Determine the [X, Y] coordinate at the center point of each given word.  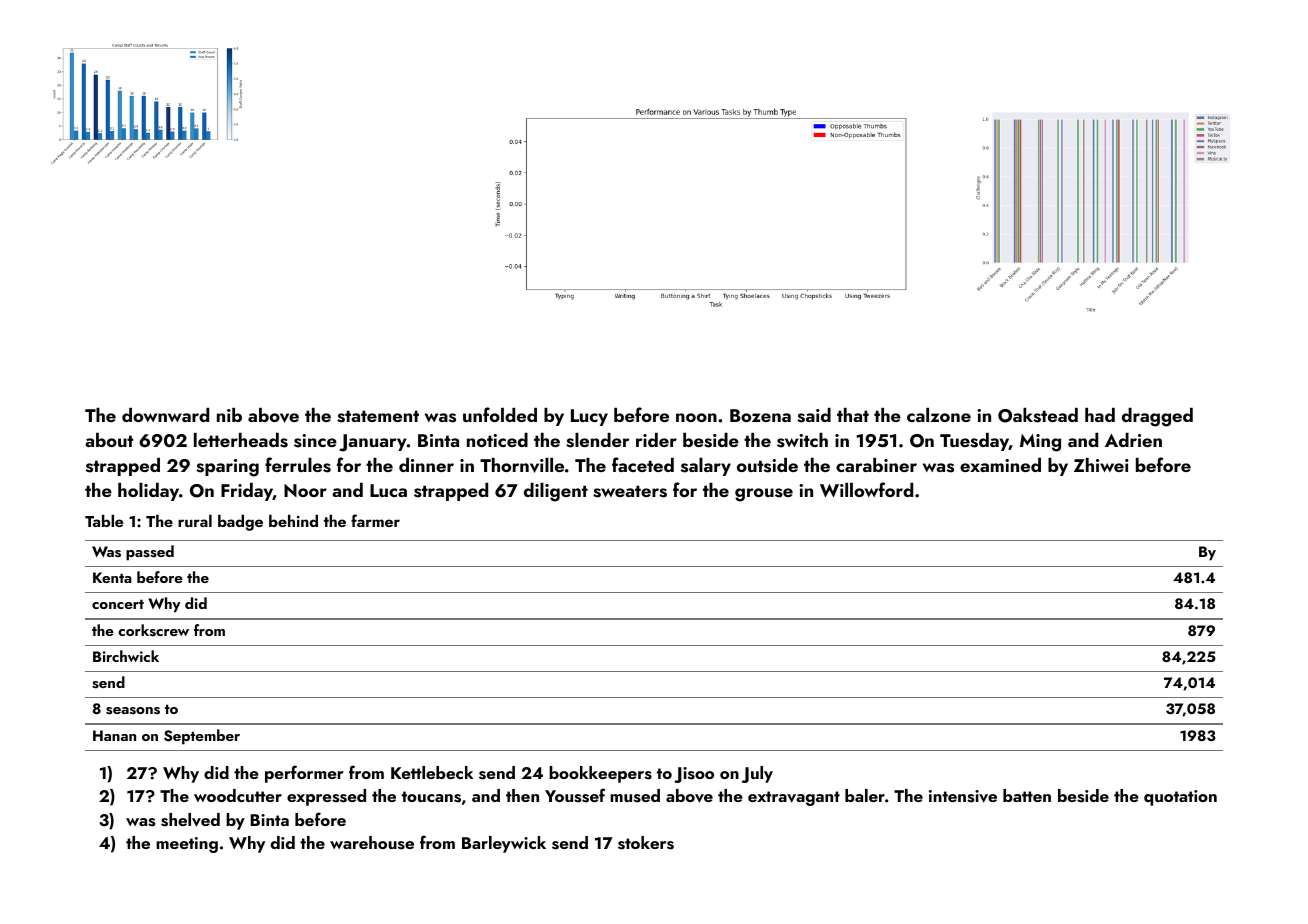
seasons [133, 711]
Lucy [589, 417]
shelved [190, 820]
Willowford [866, 490]
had [1100, 415]
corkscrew [153, 630]
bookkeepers [600, 774]
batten [1027, 795]
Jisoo [694, 775]
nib [229, 415]
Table [104, 520]
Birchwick [126, 656]
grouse [764, 495]
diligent [556, 492]
